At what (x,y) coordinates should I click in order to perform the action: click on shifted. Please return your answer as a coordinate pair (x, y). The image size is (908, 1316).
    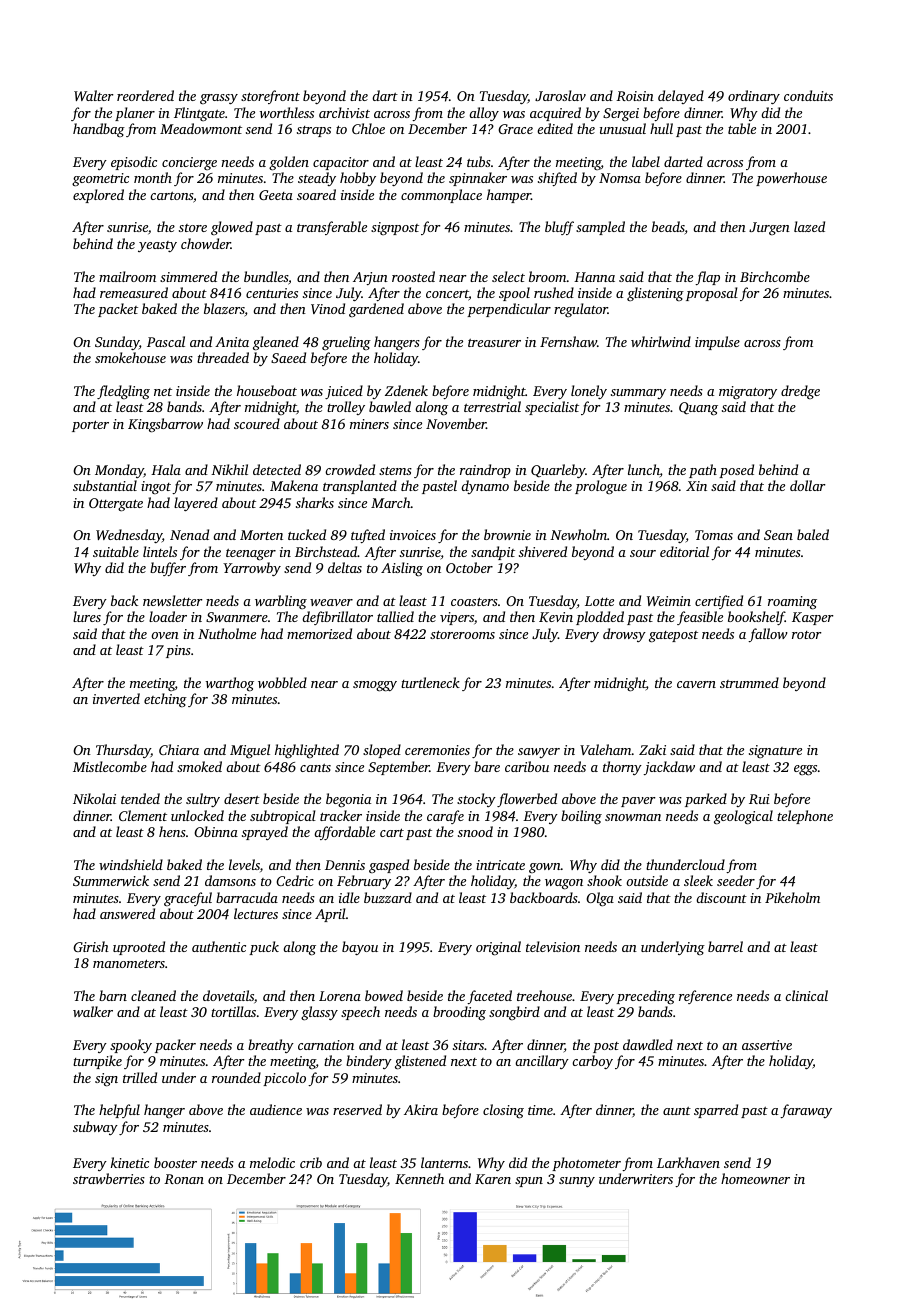
    Looking at the image, I should click on (557, 179).
